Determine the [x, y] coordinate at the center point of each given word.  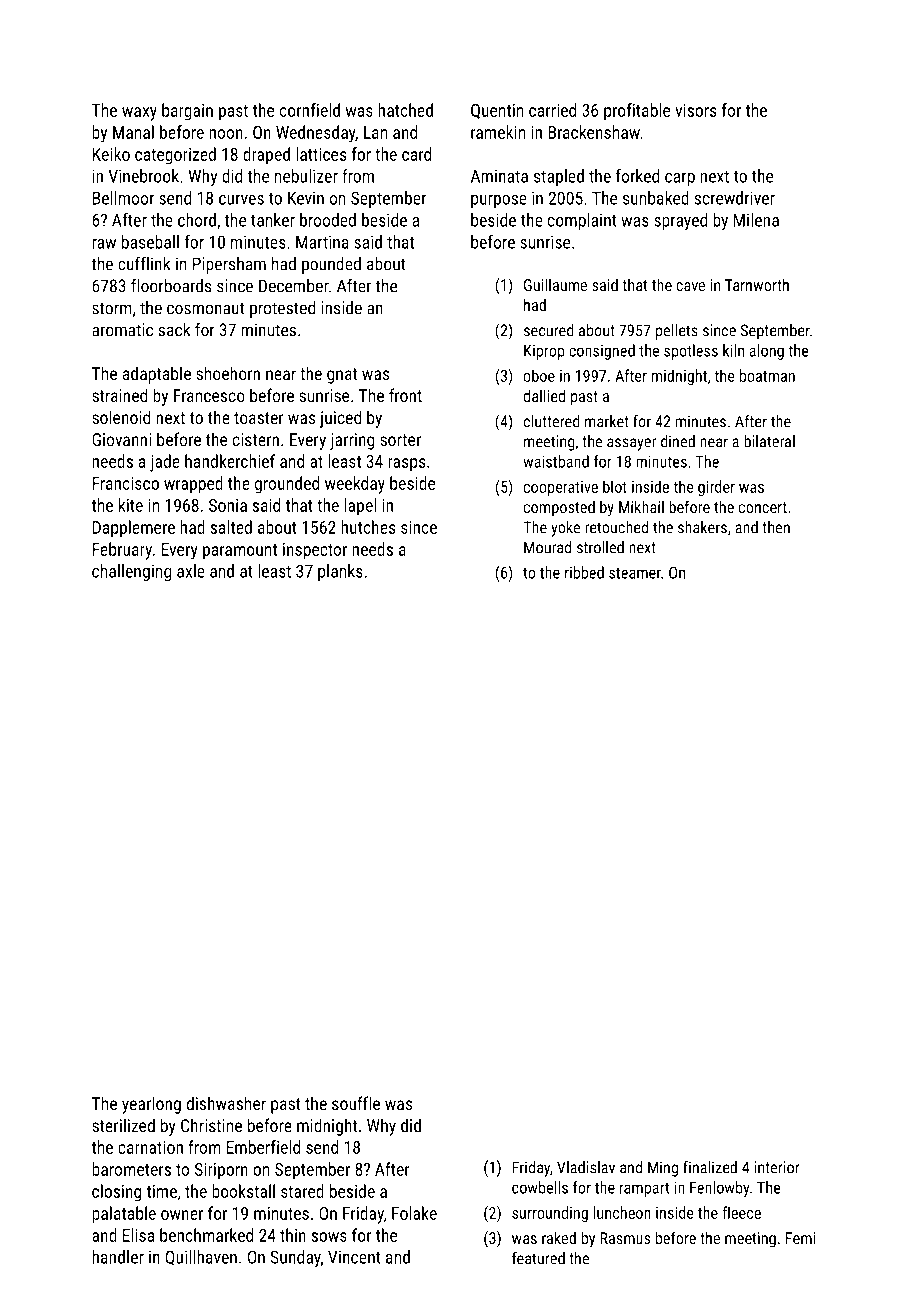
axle [191, 571]
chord [197, 220]
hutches [368, 527]
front [405, 395]
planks [340, 572]
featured [538, 1258]
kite [131, 505]
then [776, 527]
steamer [635, 573]
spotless [691, 352]
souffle [356, 1103]
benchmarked [206, 1235]
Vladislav [586, 1167]
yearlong [151, 1105]
